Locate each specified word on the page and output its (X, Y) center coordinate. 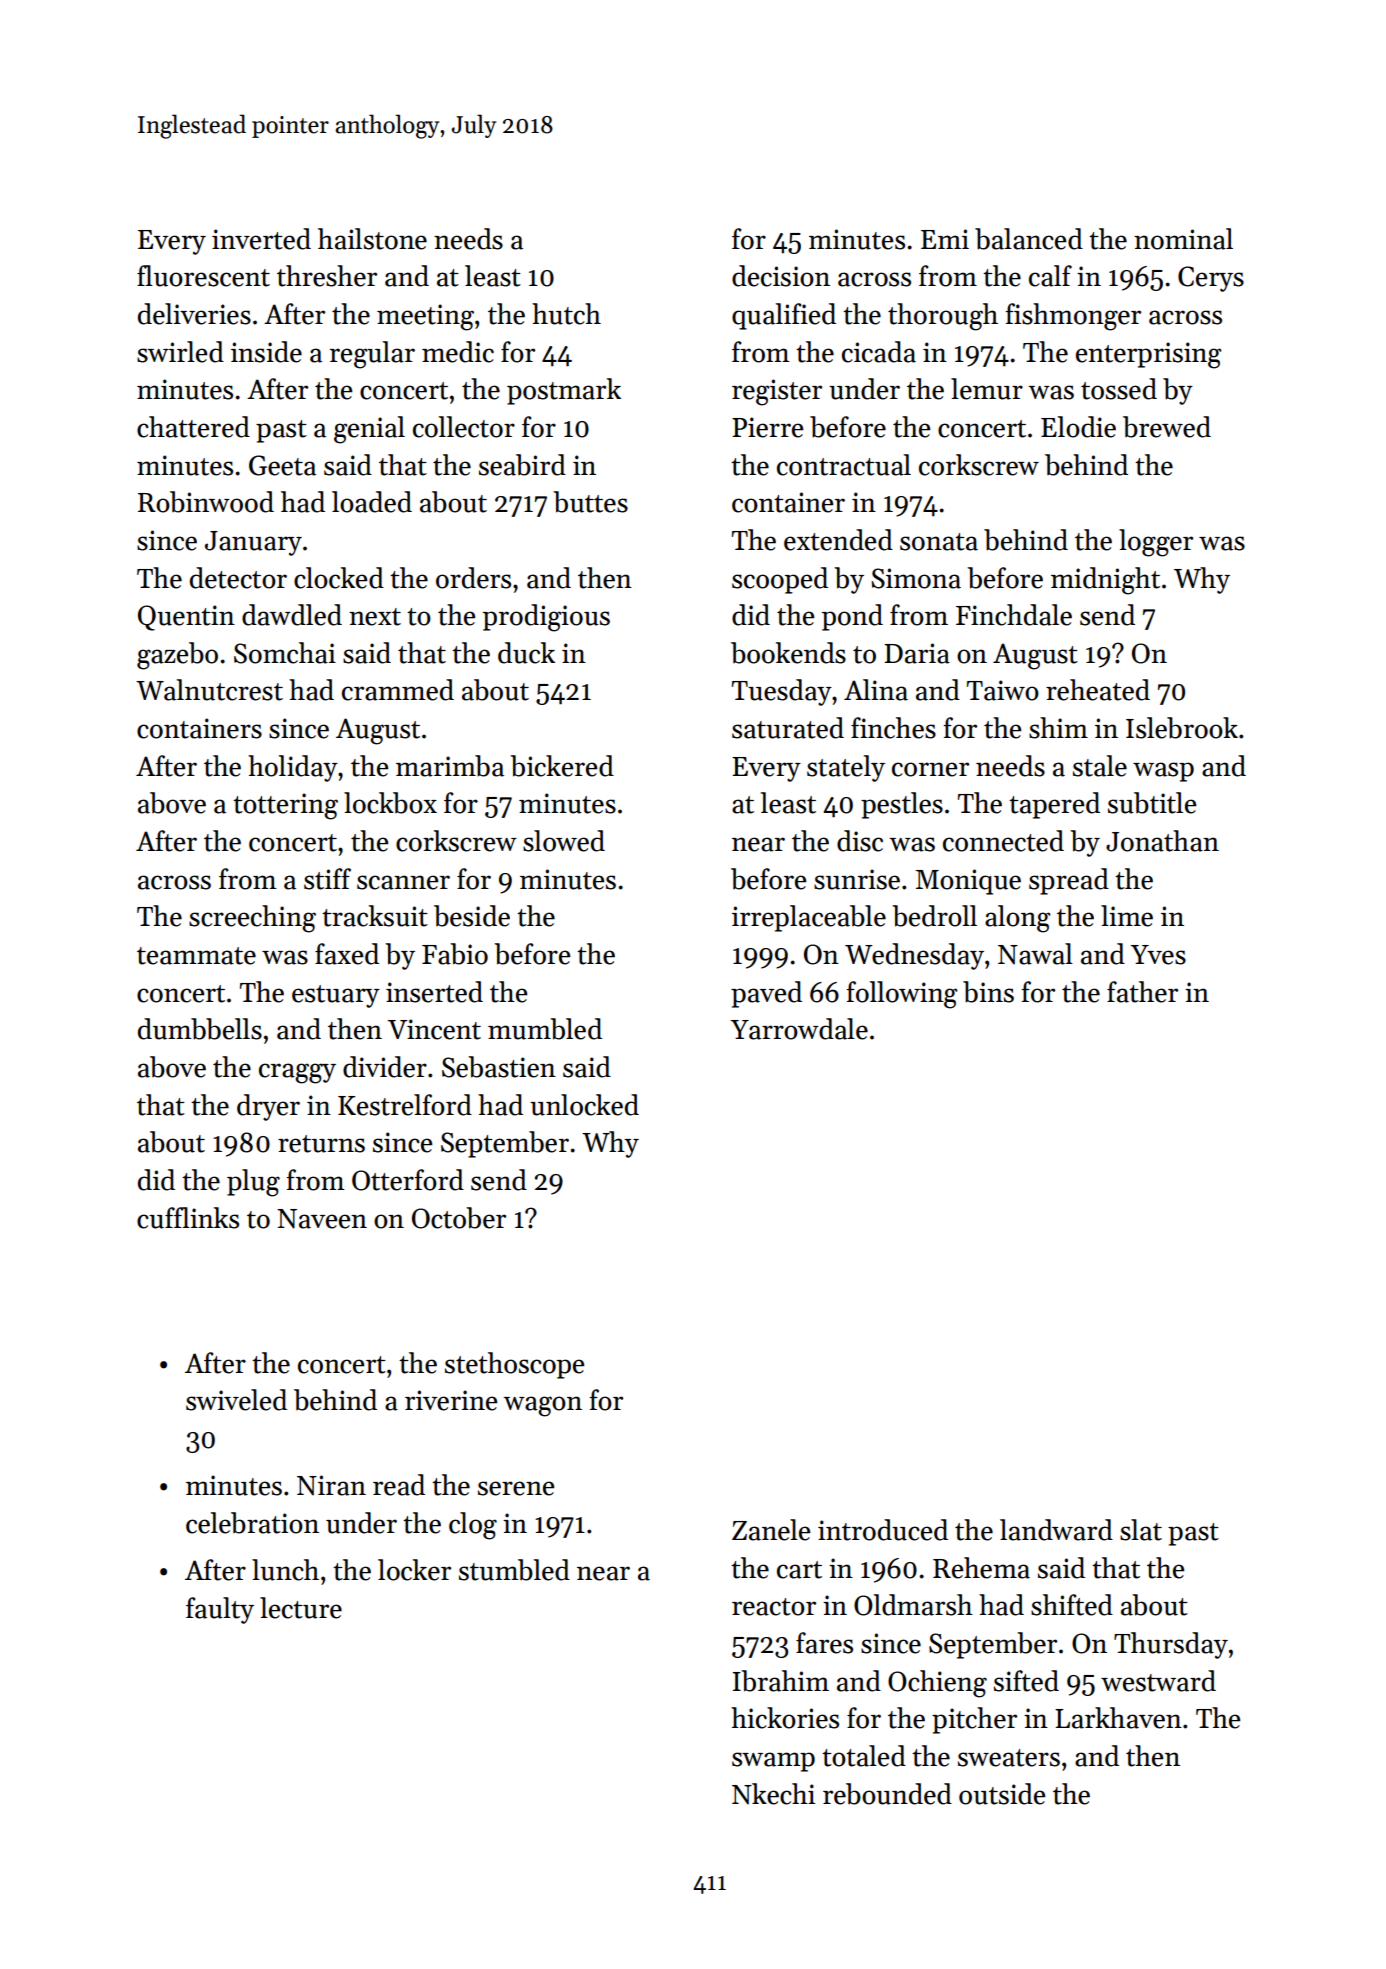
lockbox (390, 803)
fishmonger (1073, 317)
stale (1100, 766)
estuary (336, 996)
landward (1056, 1530)
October (459, 1218)
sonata (939, 542)
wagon (542, 1406)
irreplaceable (809, 918)
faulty (220, 1610)
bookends (788, 653)
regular (372, 355)
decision (781, 276)
